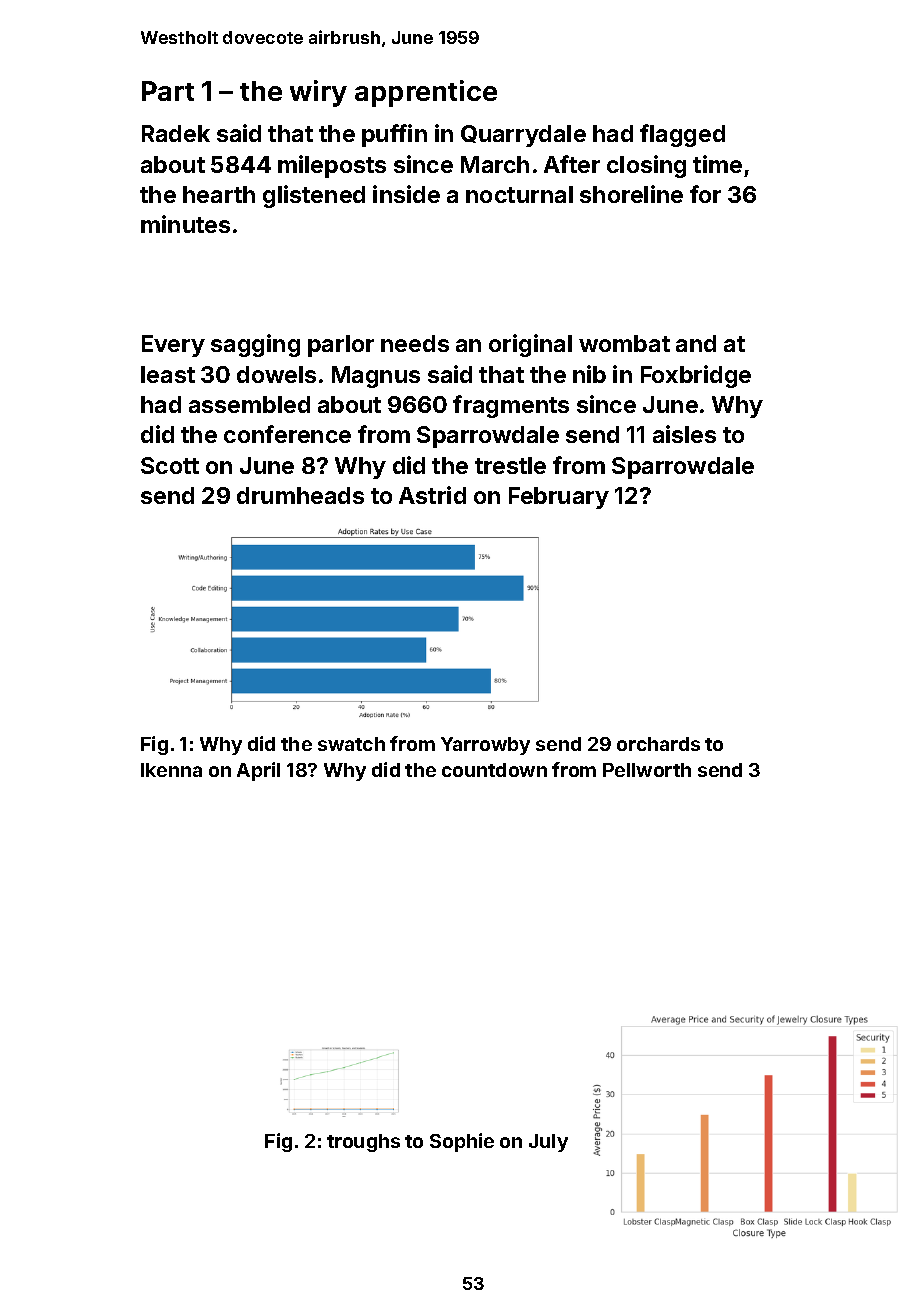  I want to click on Sophie, so click(462, 1142).
